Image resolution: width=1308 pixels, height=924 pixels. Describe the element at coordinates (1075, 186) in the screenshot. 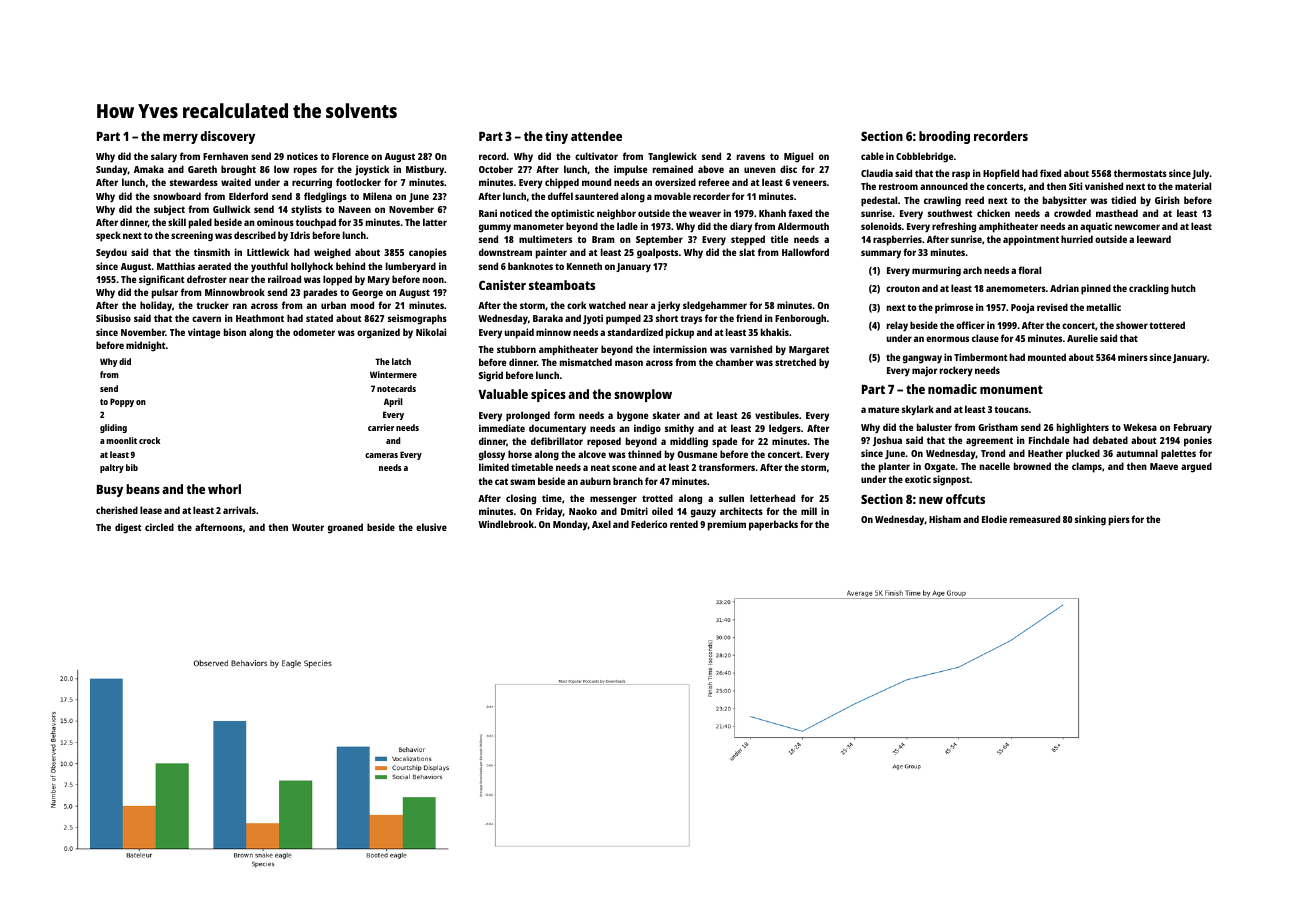

I see `Siti` at that location.
